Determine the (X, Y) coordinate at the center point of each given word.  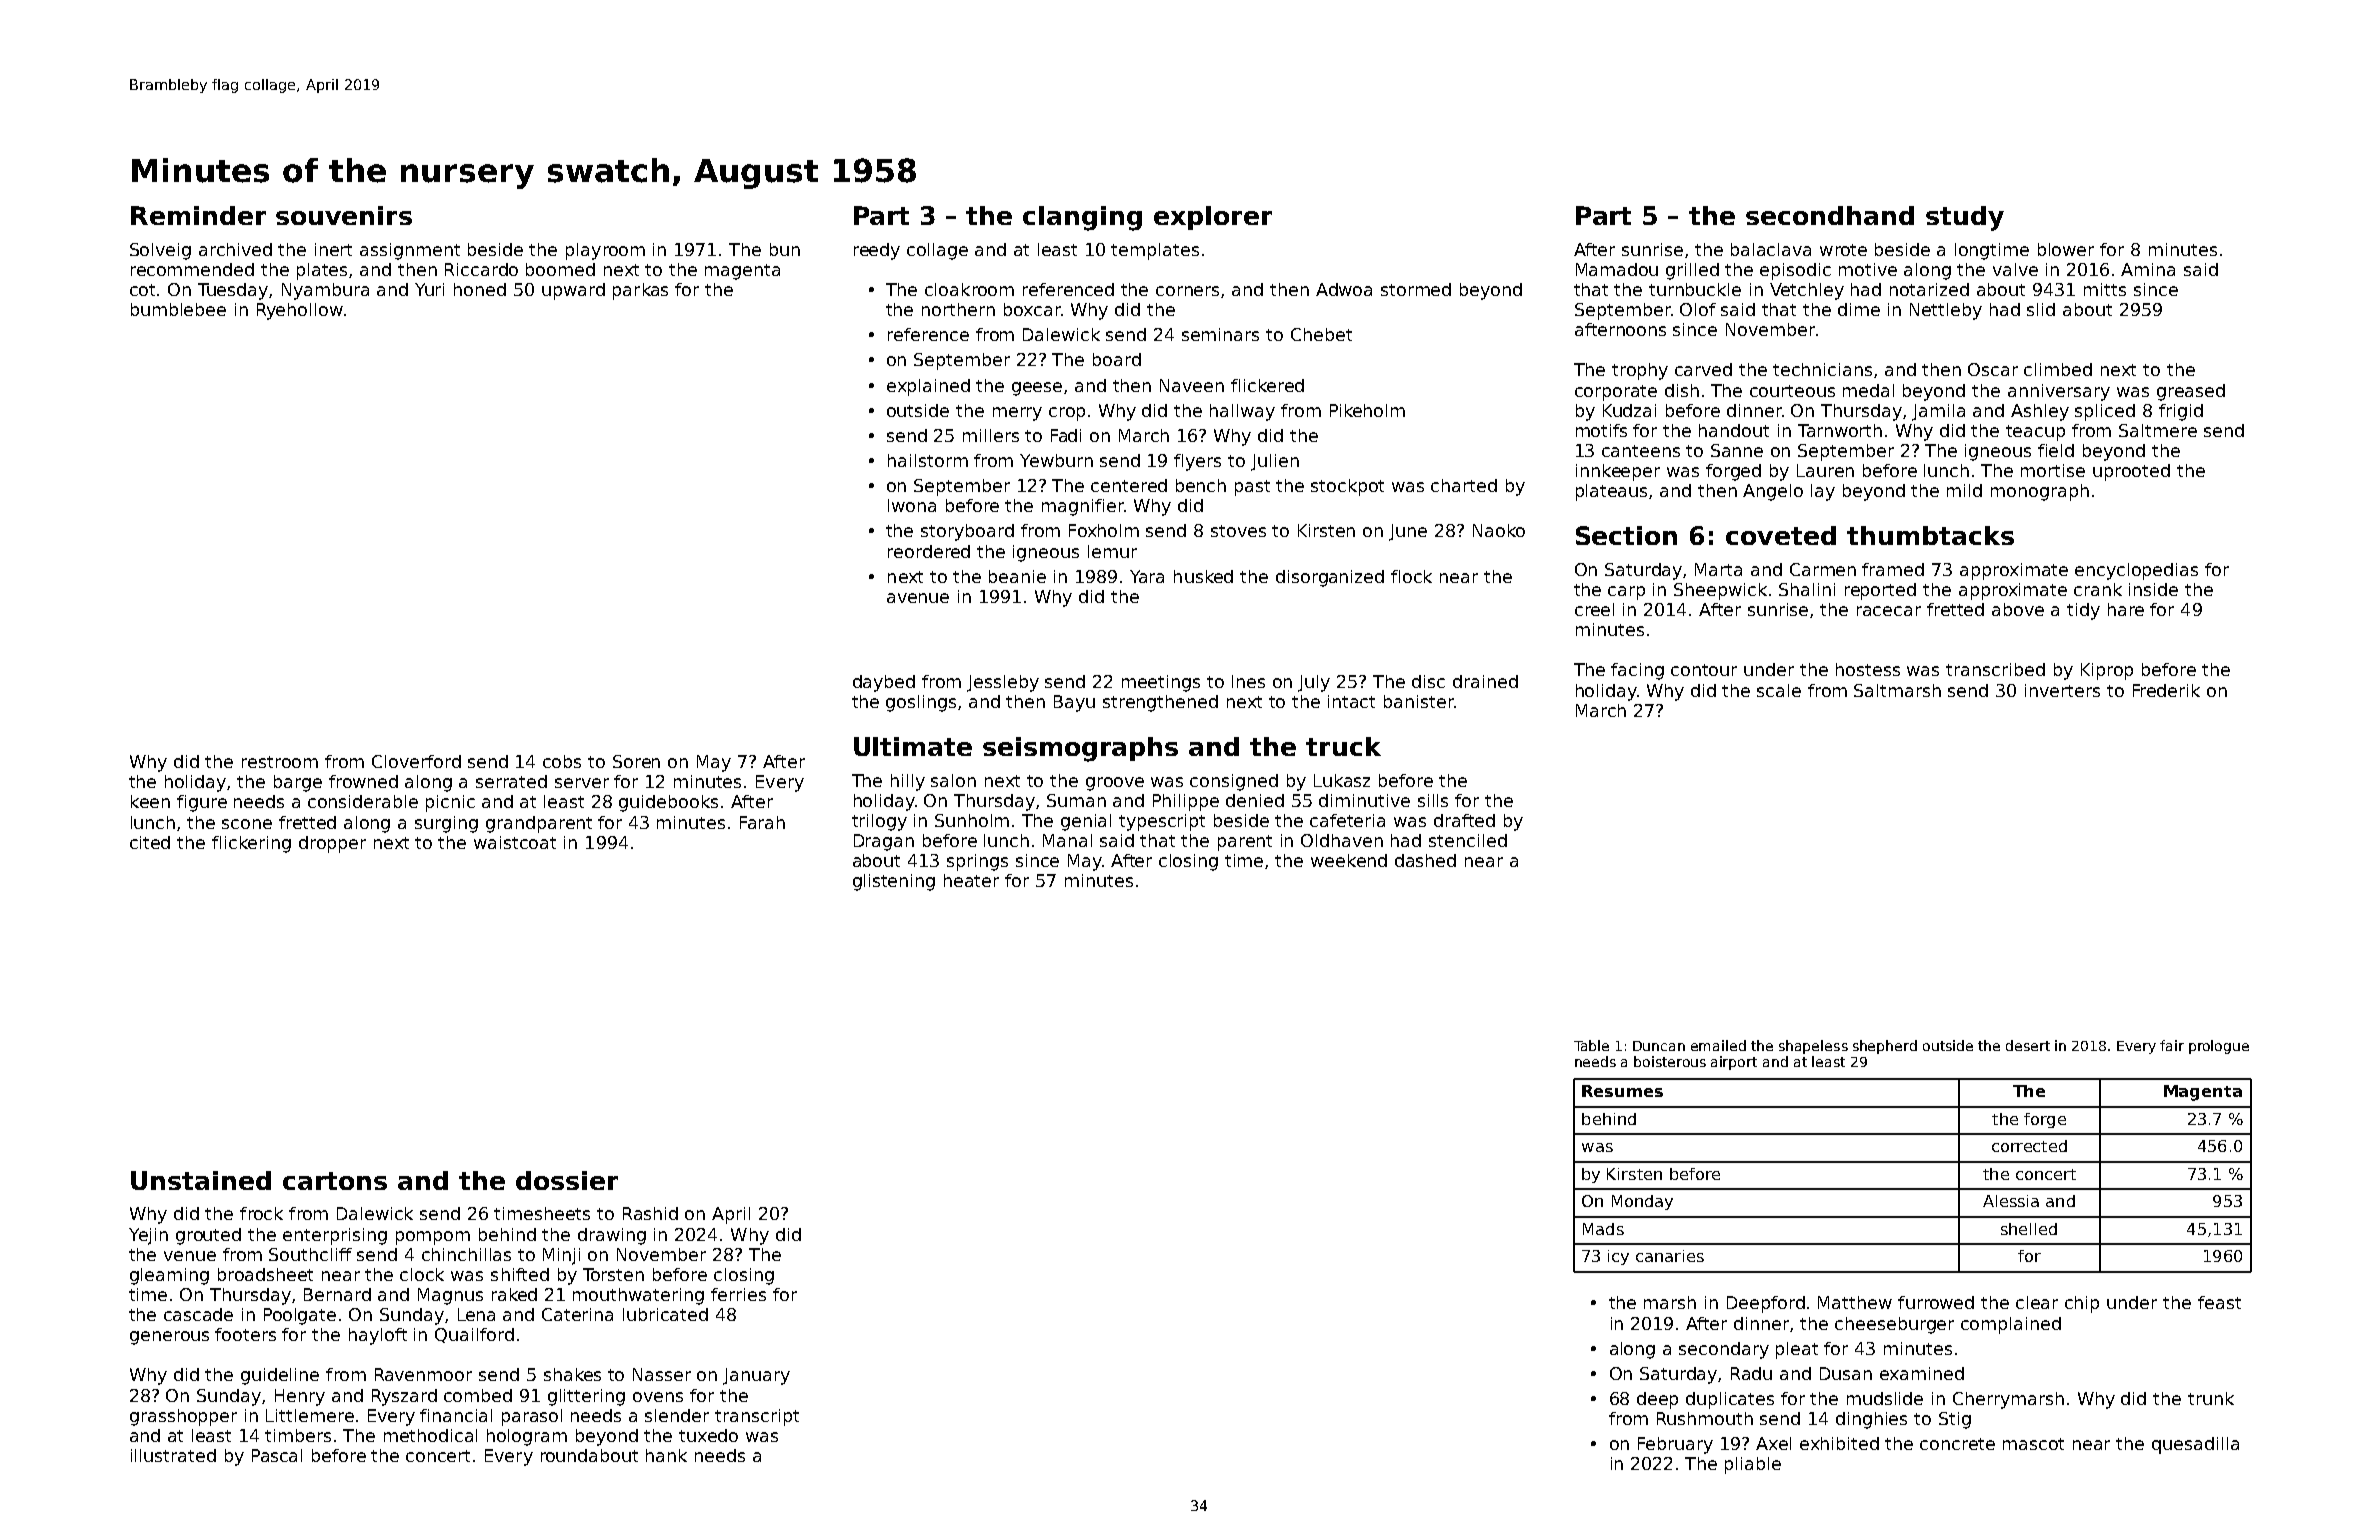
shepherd (1885, 1047)
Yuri (429, 289)
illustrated (173, 1455)
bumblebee (178, 309)
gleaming (169, 1276)
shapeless (1813, 1047)
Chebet (1321, 334)
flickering (251, 844)
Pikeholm (1367, 410)
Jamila (1938, 412)
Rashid (650, 1213)
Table (1591, 1045)
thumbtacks (1930, 535)
